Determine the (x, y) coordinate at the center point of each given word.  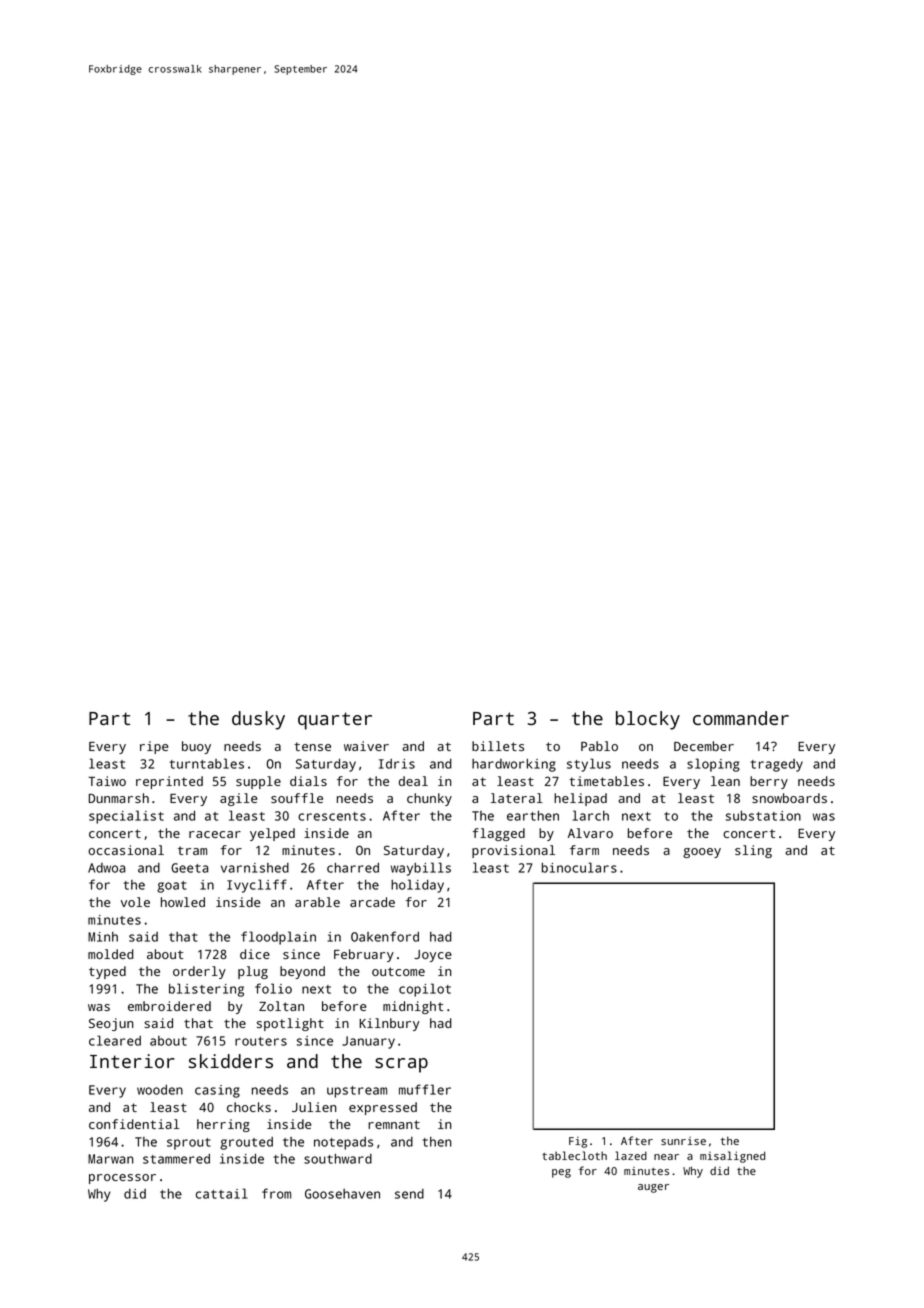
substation (763, 816)
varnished (255, 868)
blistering (206, 990)
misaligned (732, 1157)
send (409, 1194)
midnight (413, 1007)
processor (122, 1179)
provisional (513, 851)
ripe (154, 747)
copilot (425, 990)
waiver (366, 746)
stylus (589, 765)
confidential (134, 1124)
